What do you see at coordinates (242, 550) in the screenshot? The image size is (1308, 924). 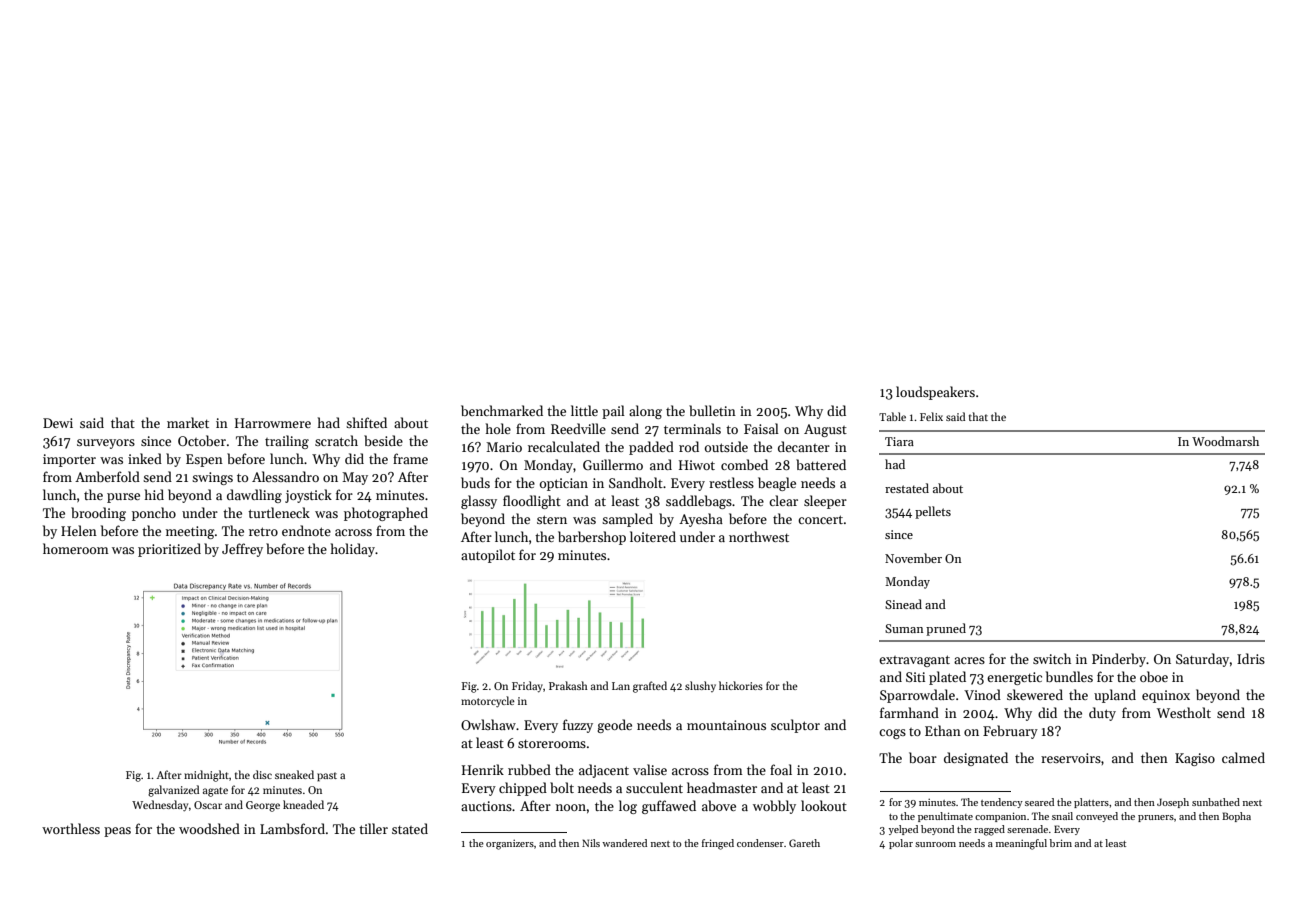 I see `Jeffrey` at bounding box center [242, 550].
